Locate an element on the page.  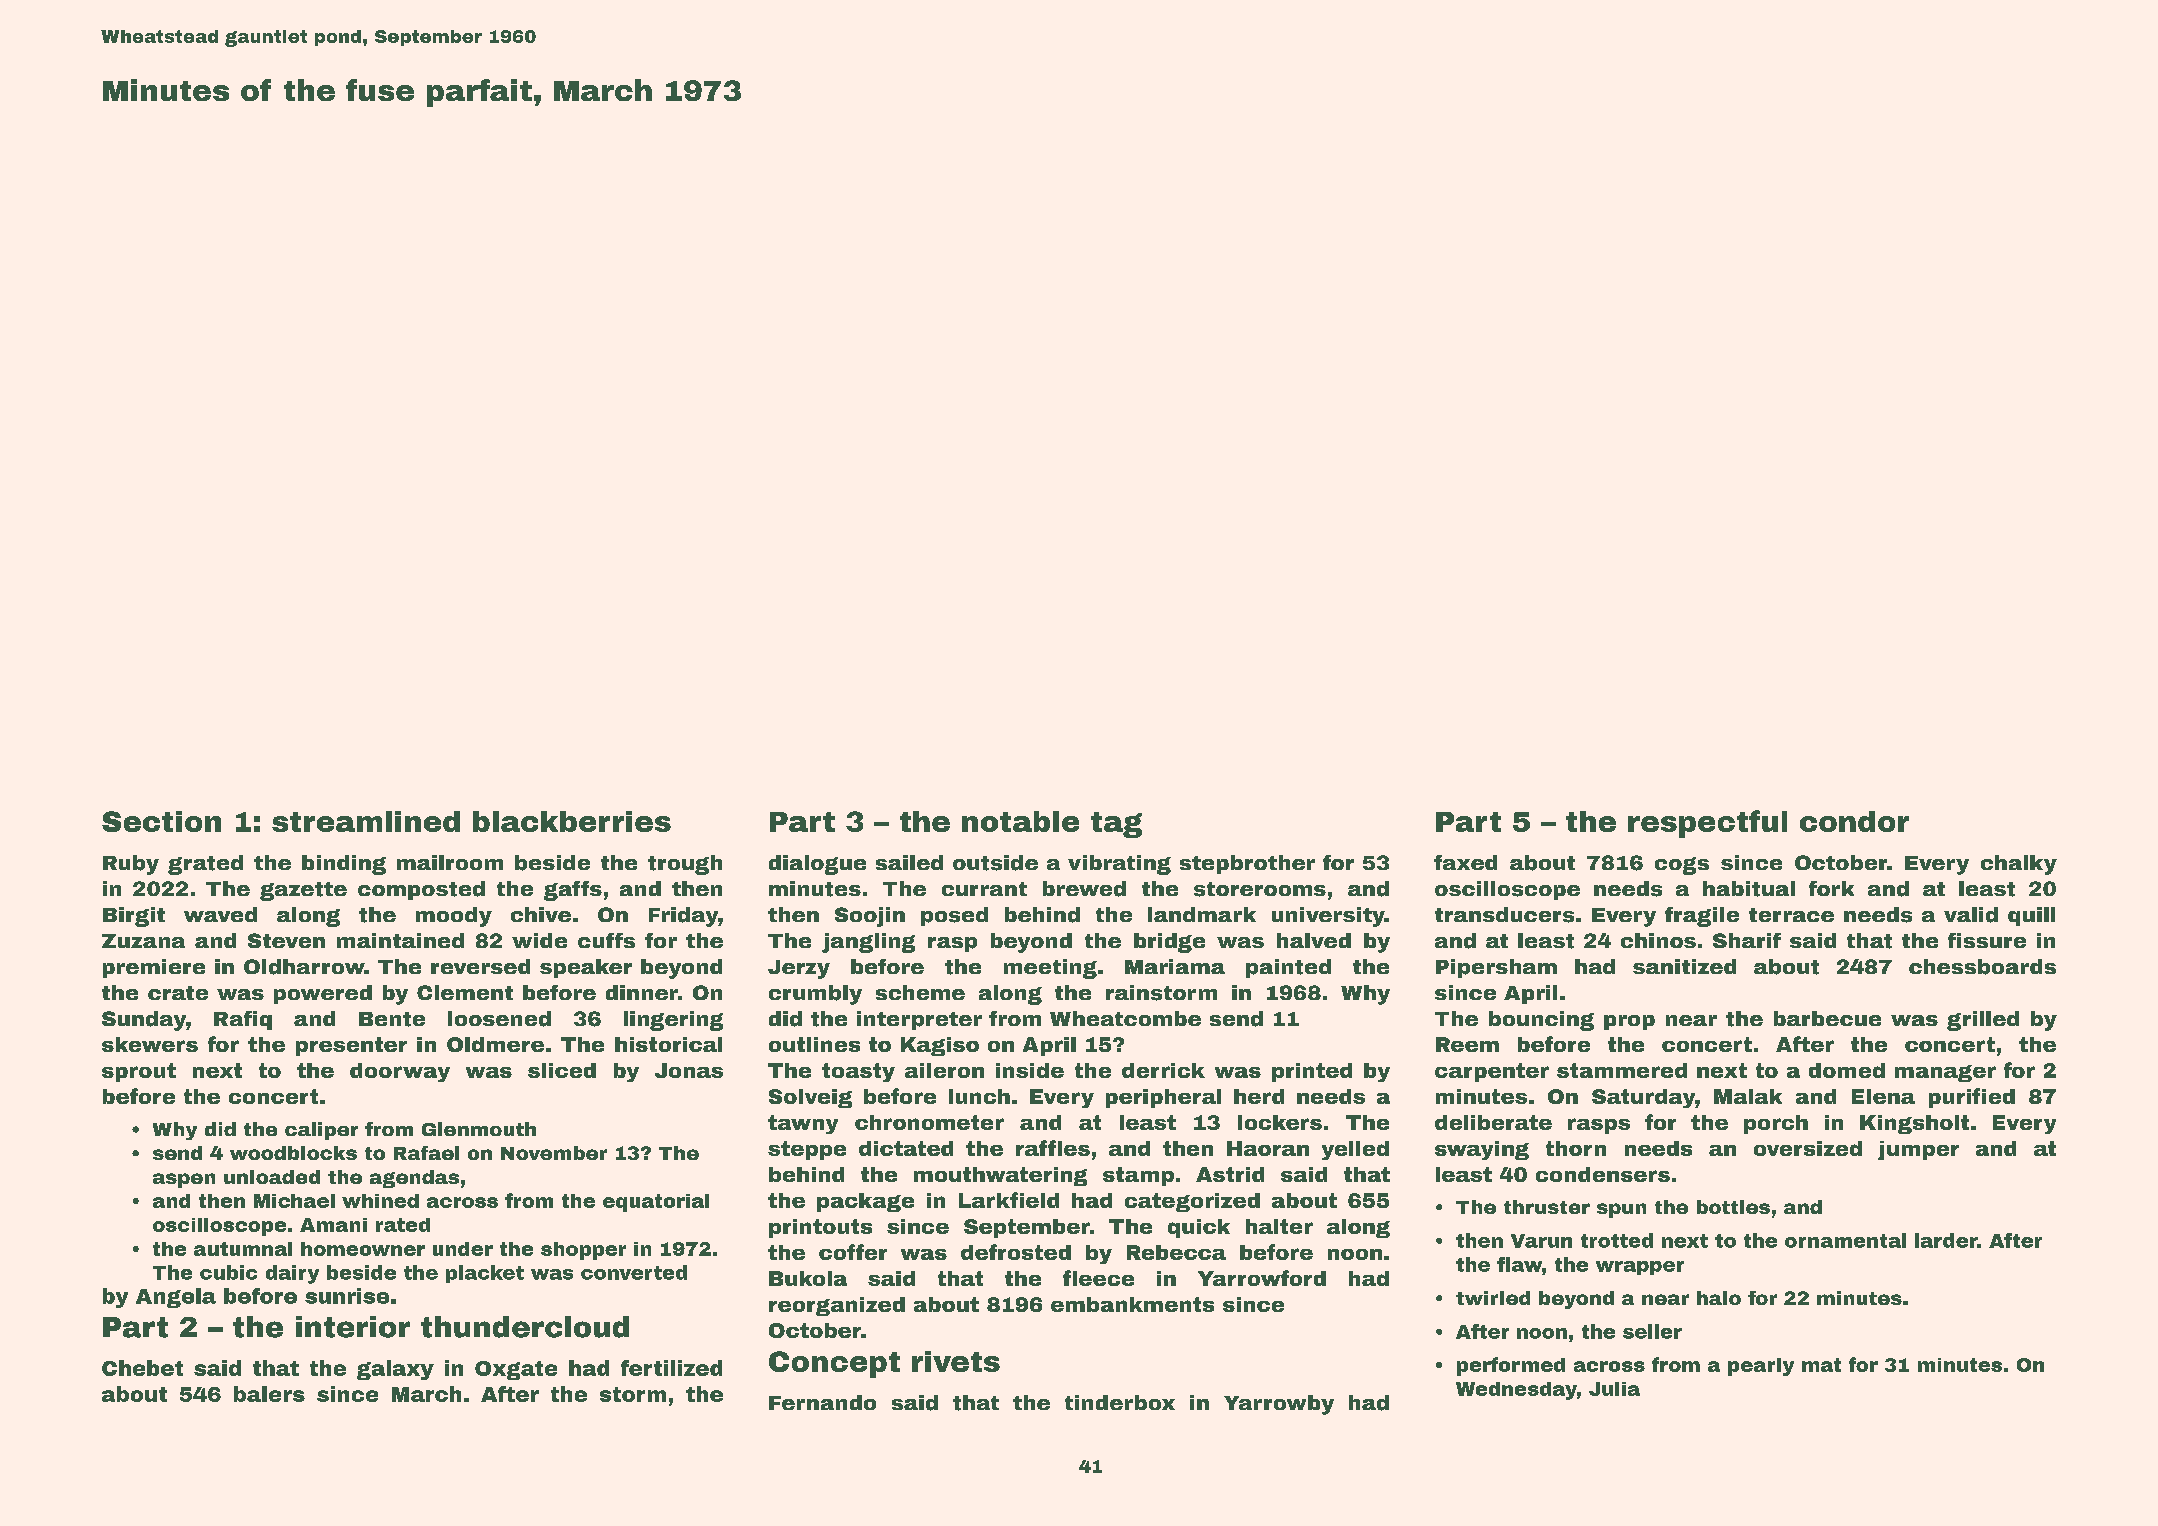
scheme is located at coordinates (920, 992).
